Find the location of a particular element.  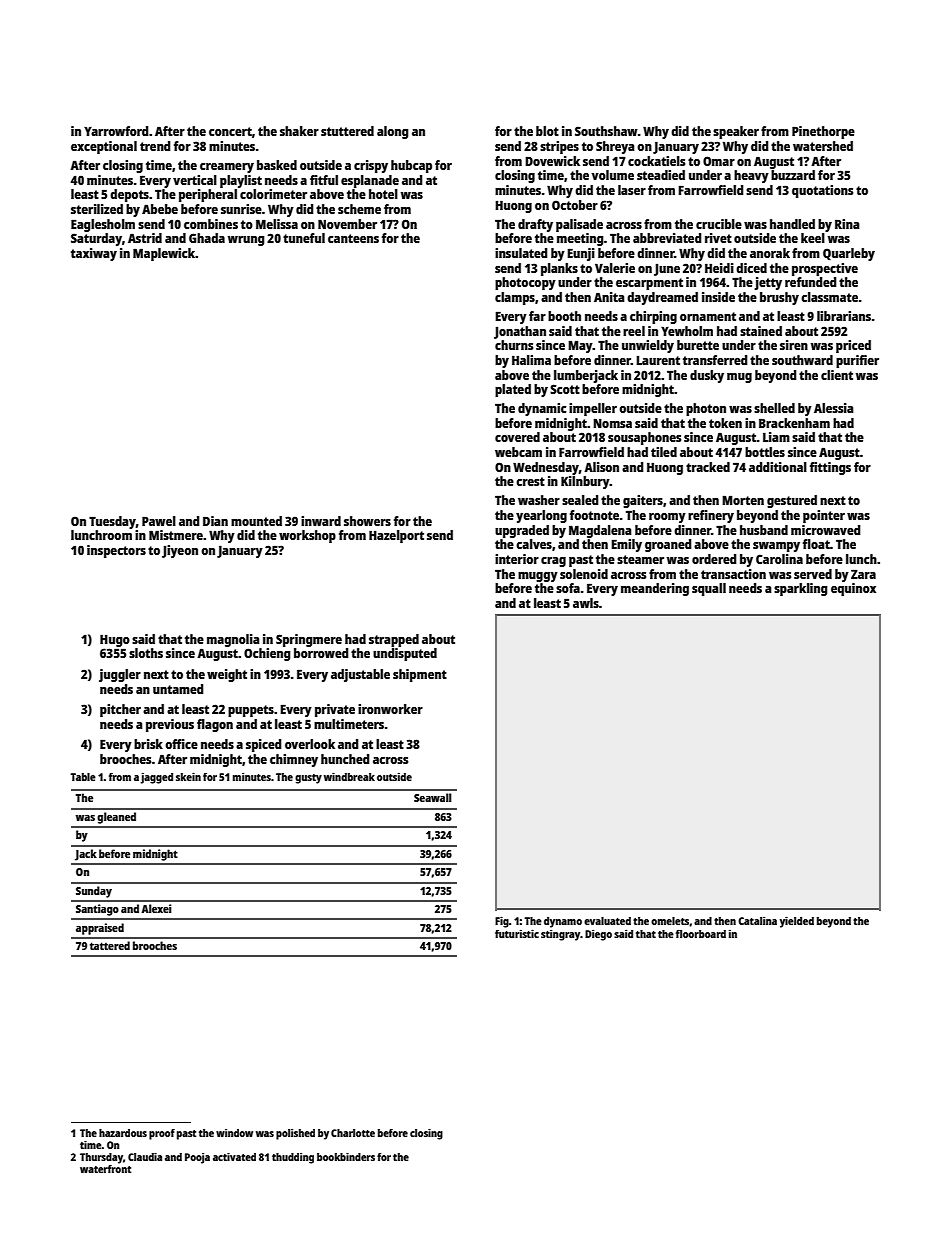

yielded is located at coordinates (797, 922).
